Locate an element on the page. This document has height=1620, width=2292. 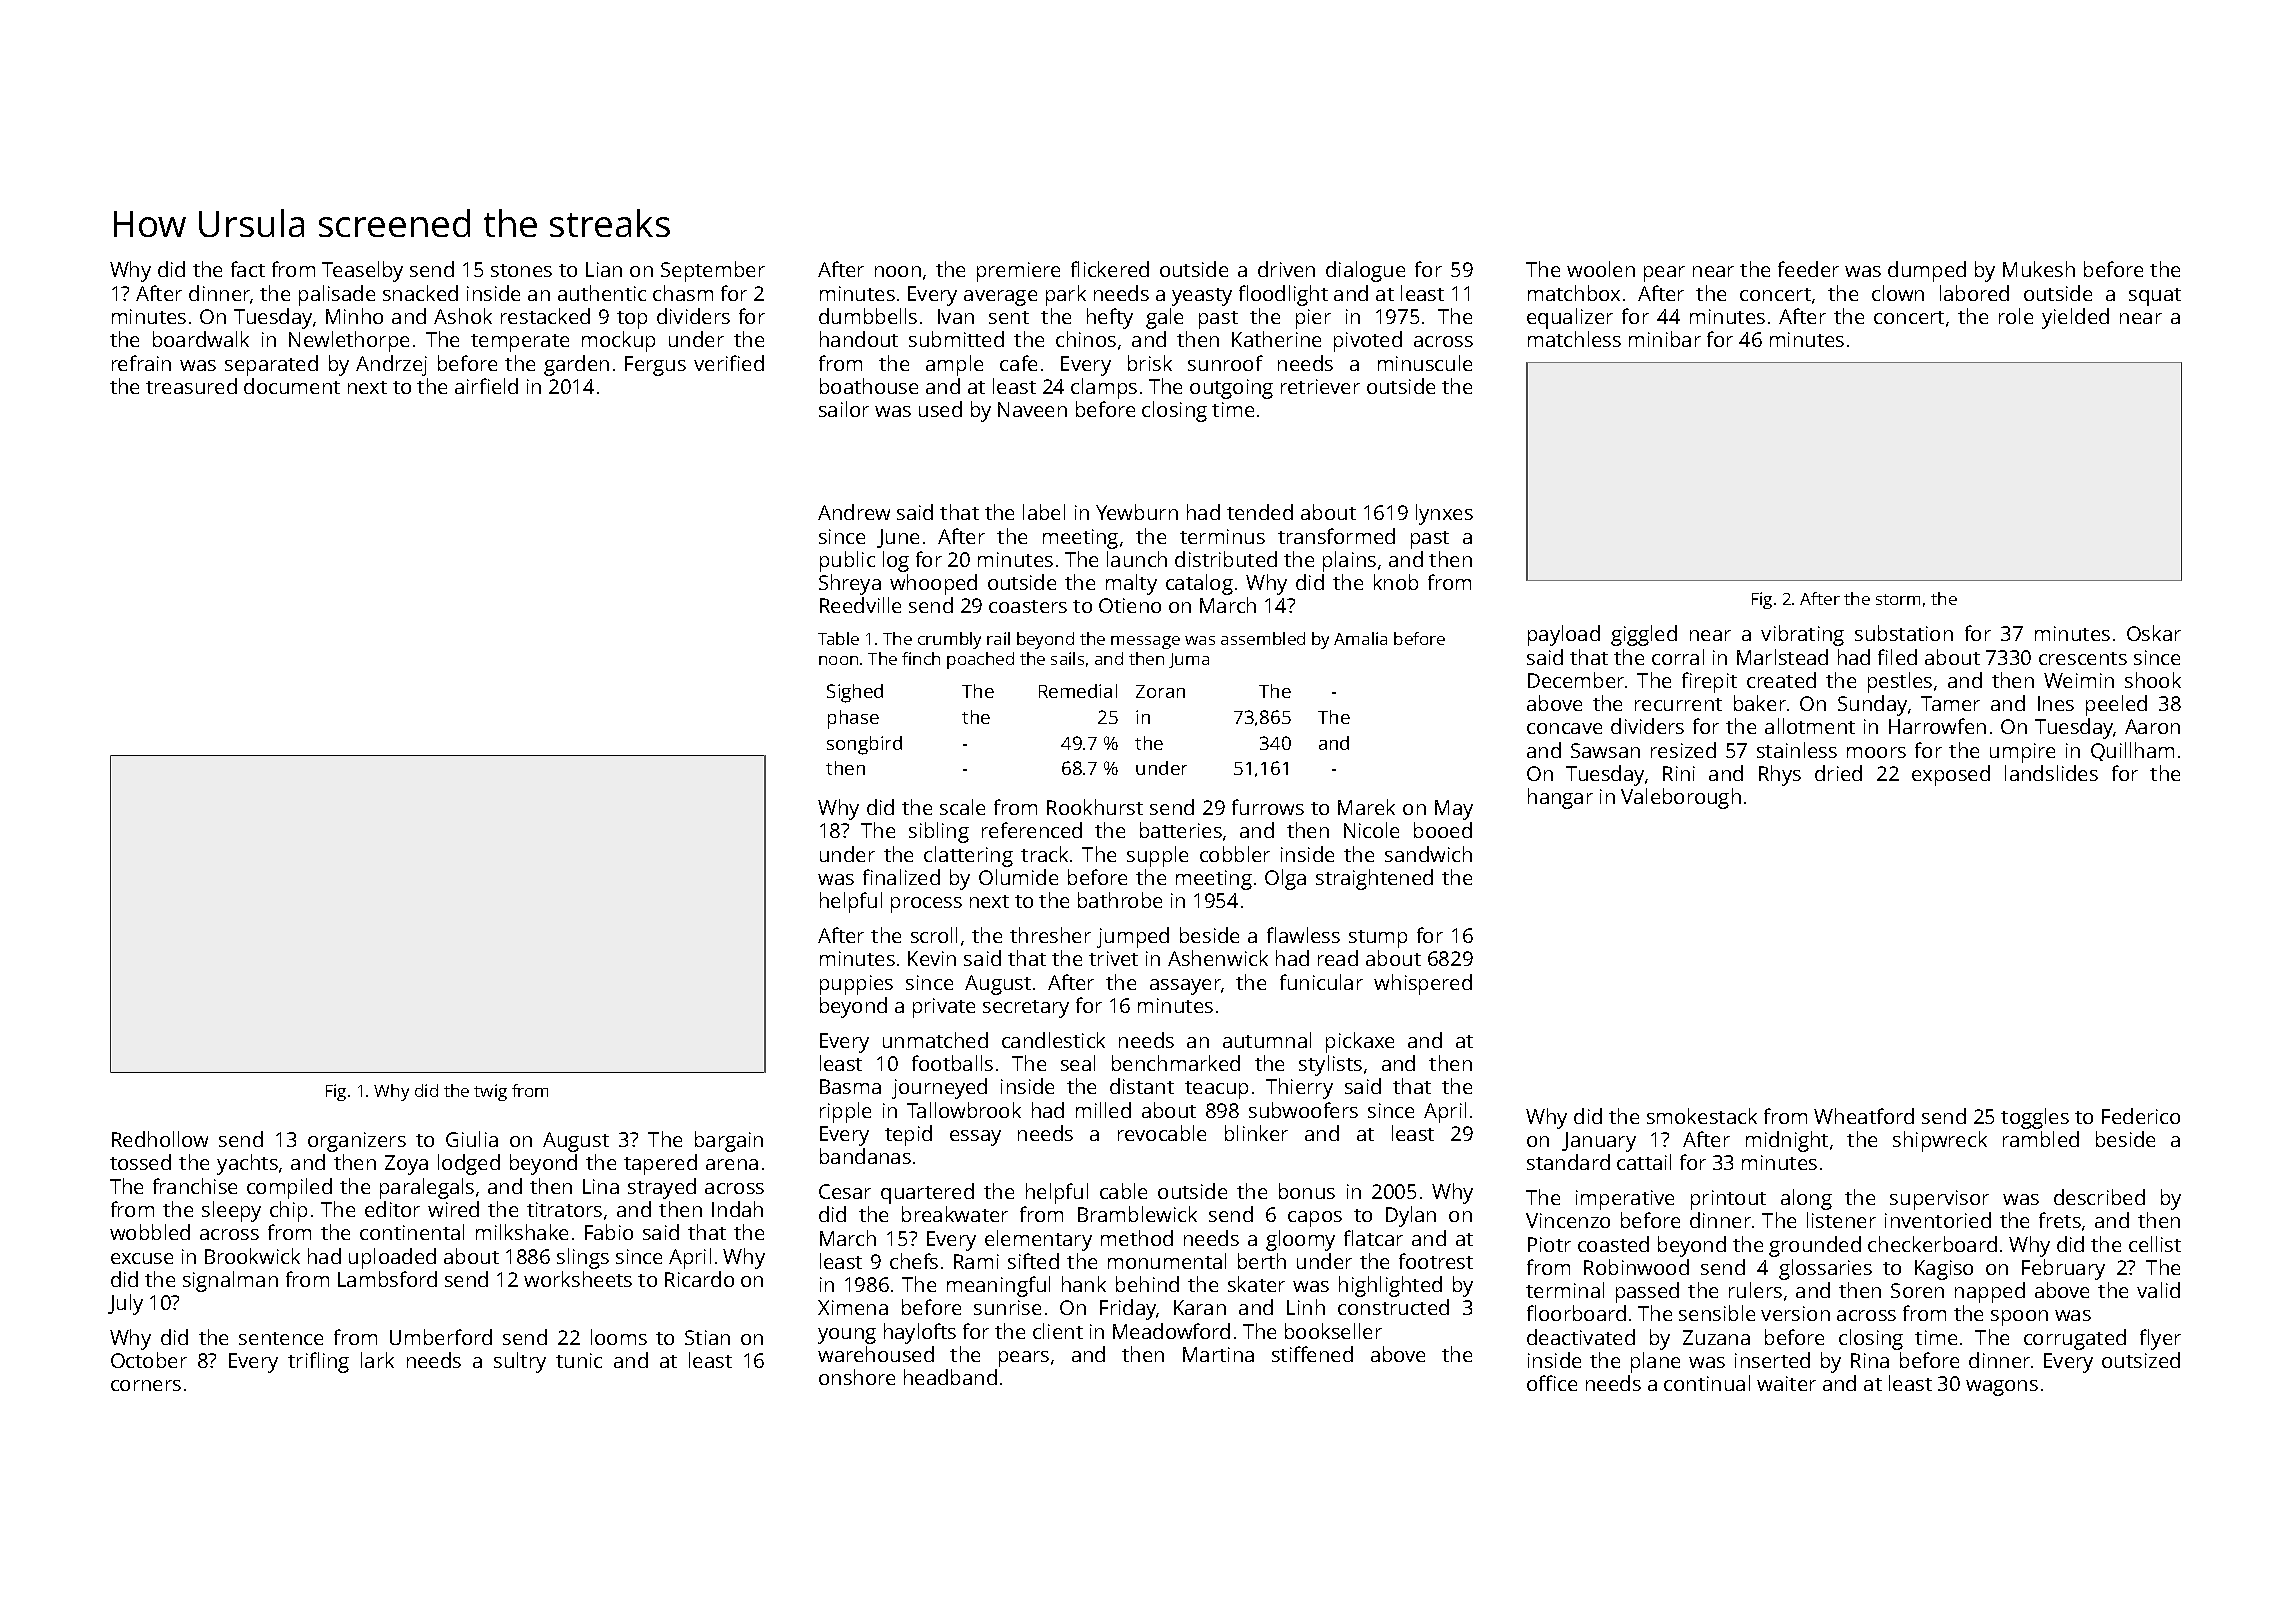
stiffened is located at coordinates (1312, 1354).
